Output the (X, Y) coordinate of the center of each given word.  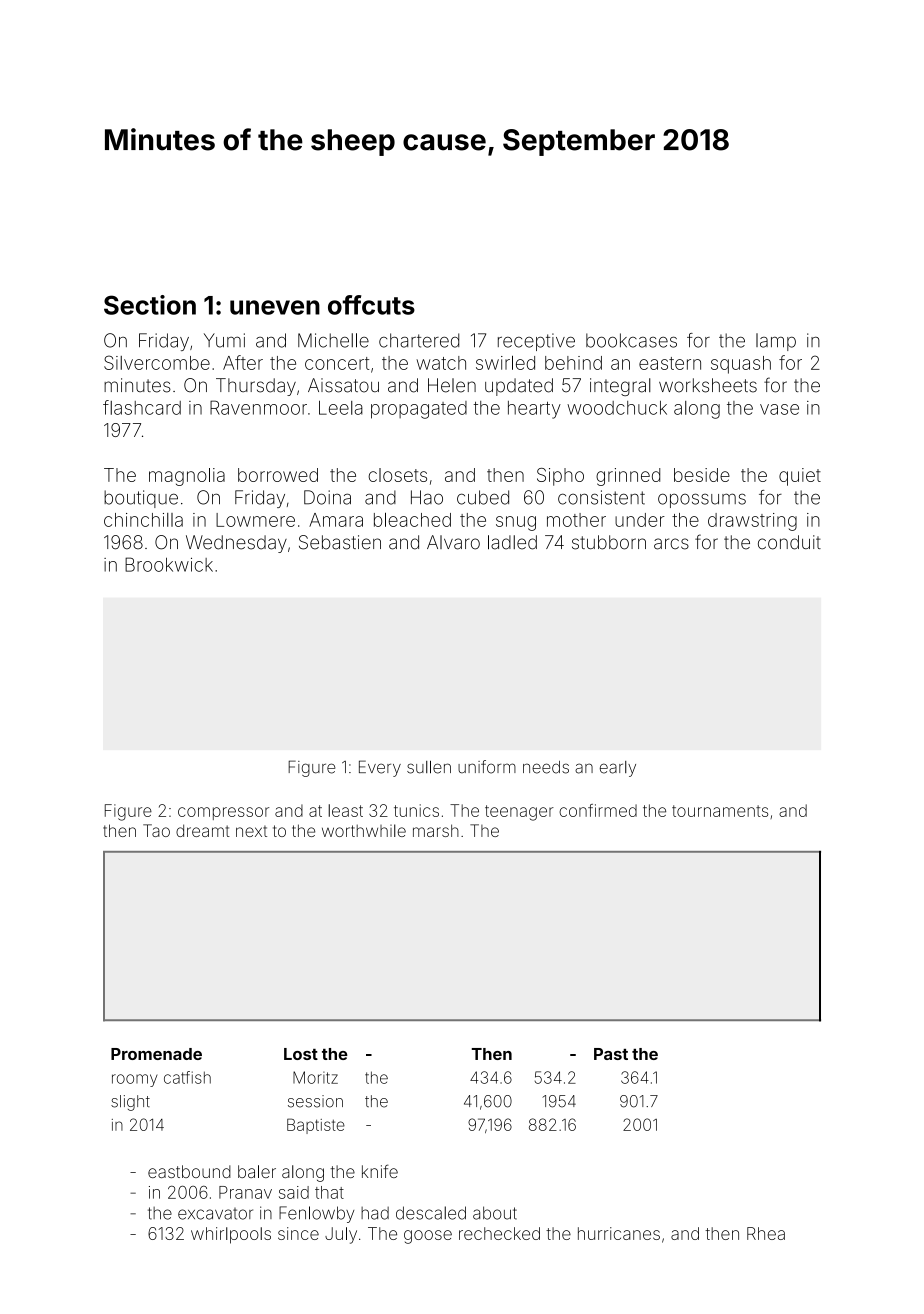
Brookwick (169, 564)
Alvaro (453, 542)
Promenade (156, 1054)
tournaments (720, 811)
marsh (436, 830)
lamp (776, 342)
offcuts (371, 305)
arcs (671, 544)
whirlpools (231, 1235)
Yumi (224, 340)
